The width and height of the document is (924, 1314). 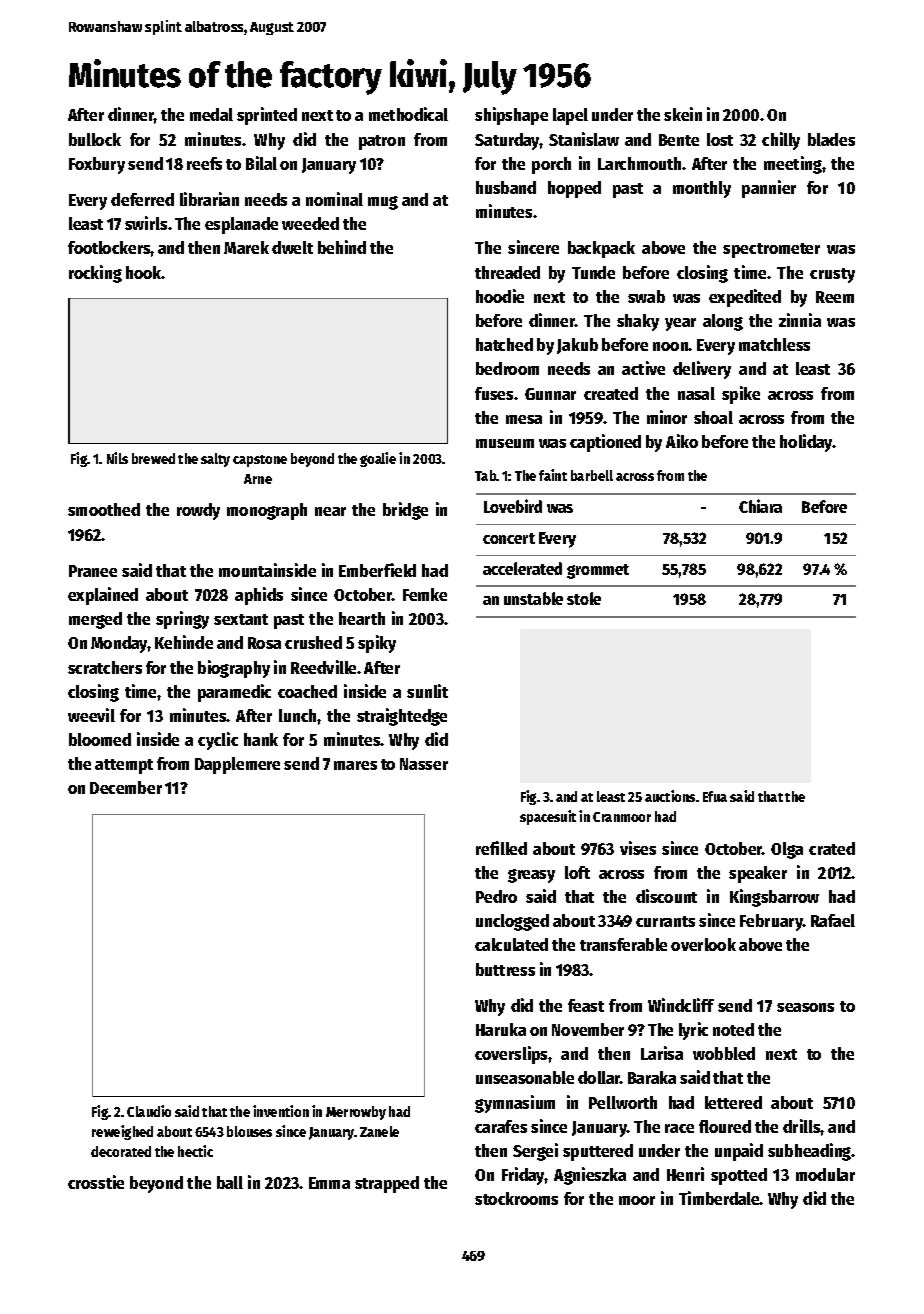 I want to click on spectrometer, so click(x=771, y=250).
